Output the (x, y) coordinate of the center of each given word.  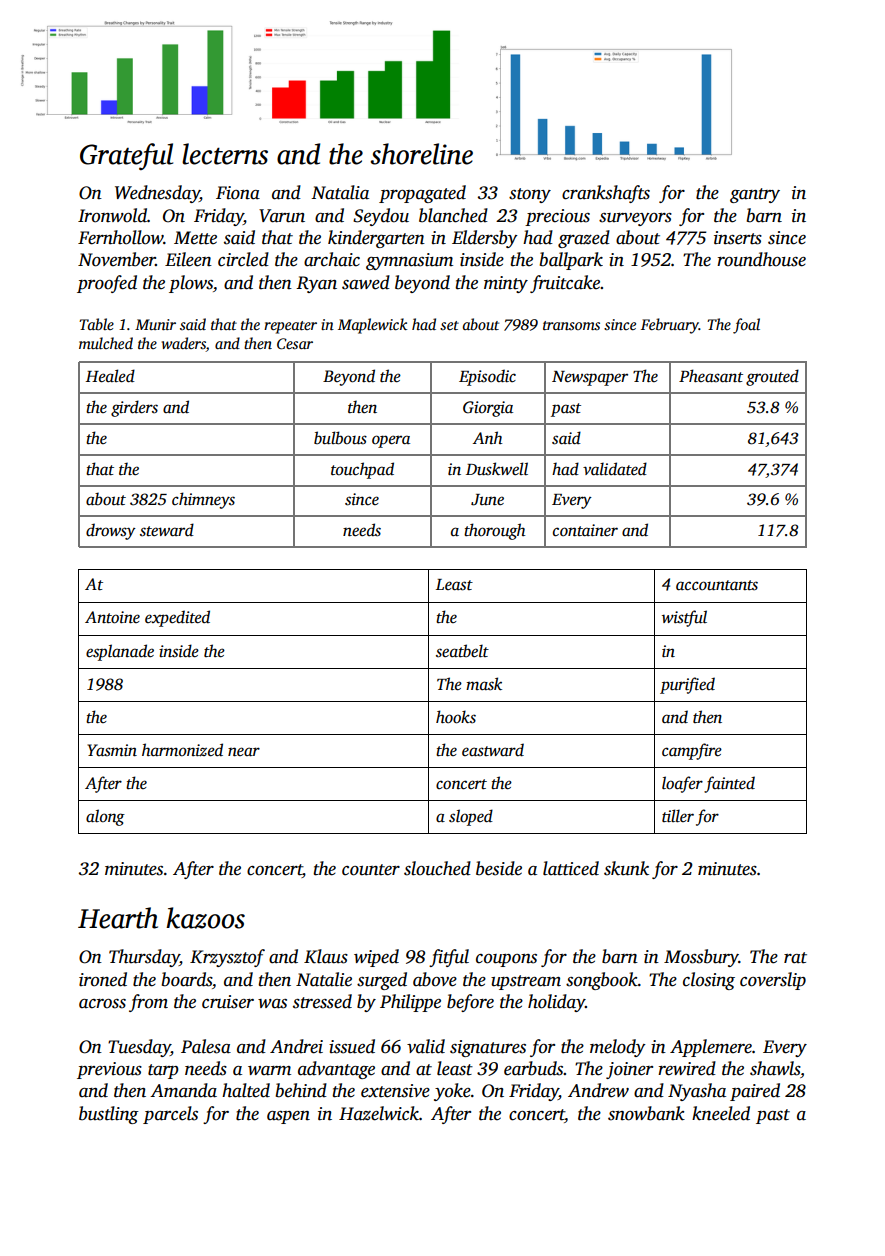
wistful (684, 618)
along (105, 817)
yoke (452, 1092)
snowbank (646, 1113)
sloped (471, 817)
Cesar (295, 343)
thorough (494, 531)
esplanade (120, 652)
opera (391, 441)
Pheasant (711, 376)
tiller (678, 816)
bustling (109, 1115)
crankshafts (606, 194)
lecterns (225, 154)
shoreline (421, 154)
